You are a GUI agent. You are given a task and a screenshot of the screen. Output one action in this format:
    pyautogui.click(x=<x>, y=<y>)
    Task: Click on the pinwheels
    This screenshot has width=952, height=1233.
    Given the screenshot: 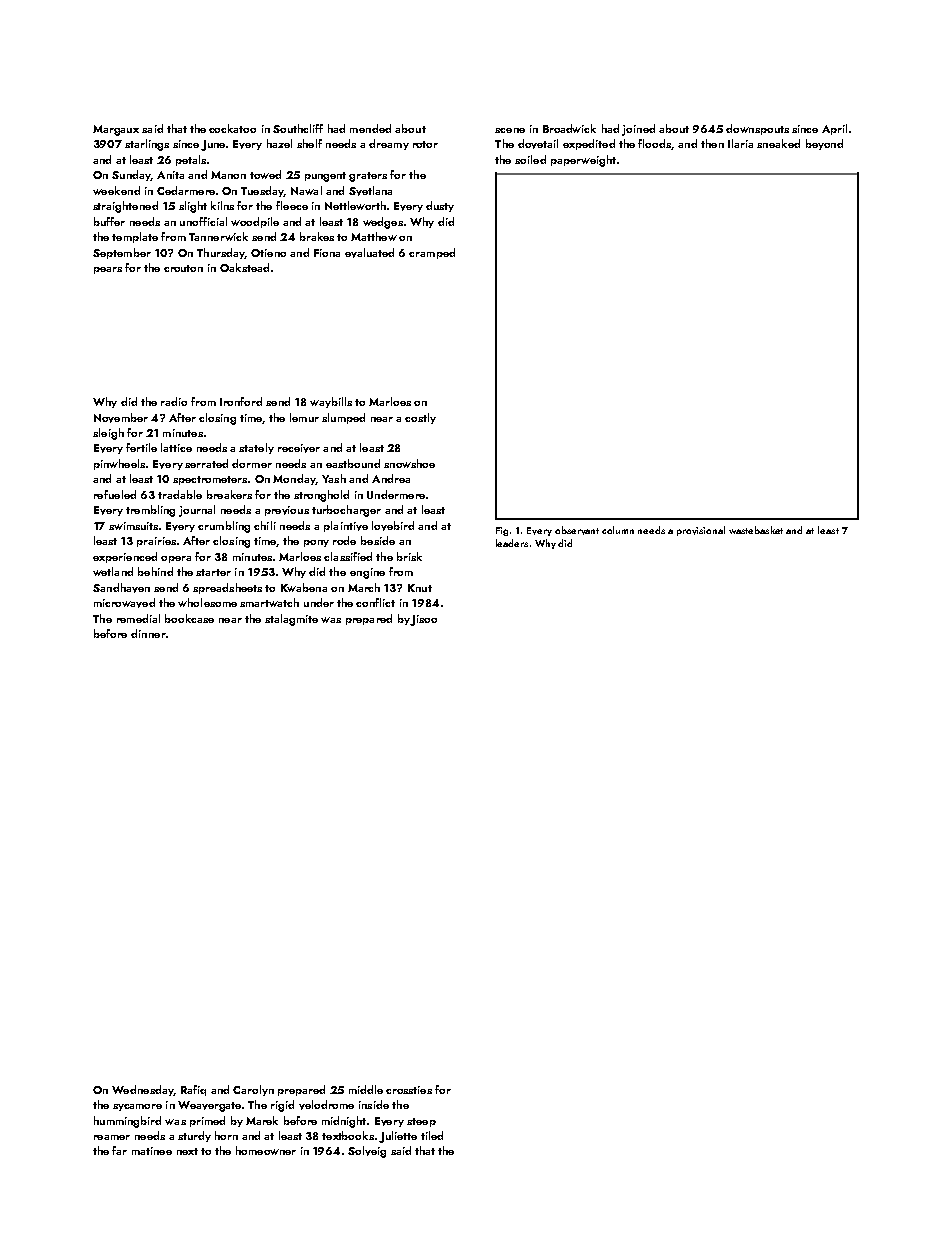 What is the action you would take?
    pyautogui.click(x=119, y=464)
